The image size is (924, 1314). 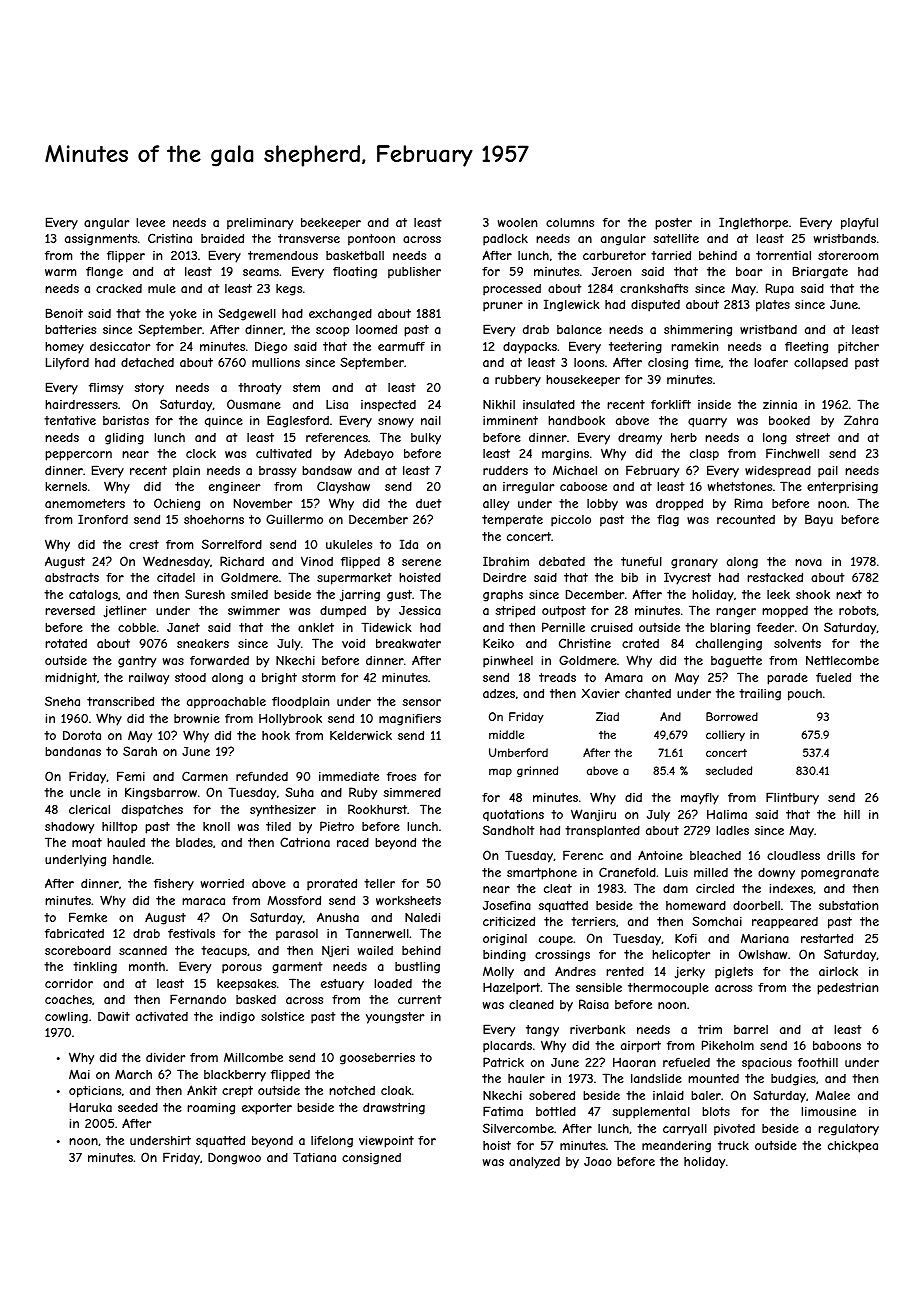 What do you see at coordinates (503, 307) in the screenshot?
I see `pruner` at bounding box center [503, 307].
